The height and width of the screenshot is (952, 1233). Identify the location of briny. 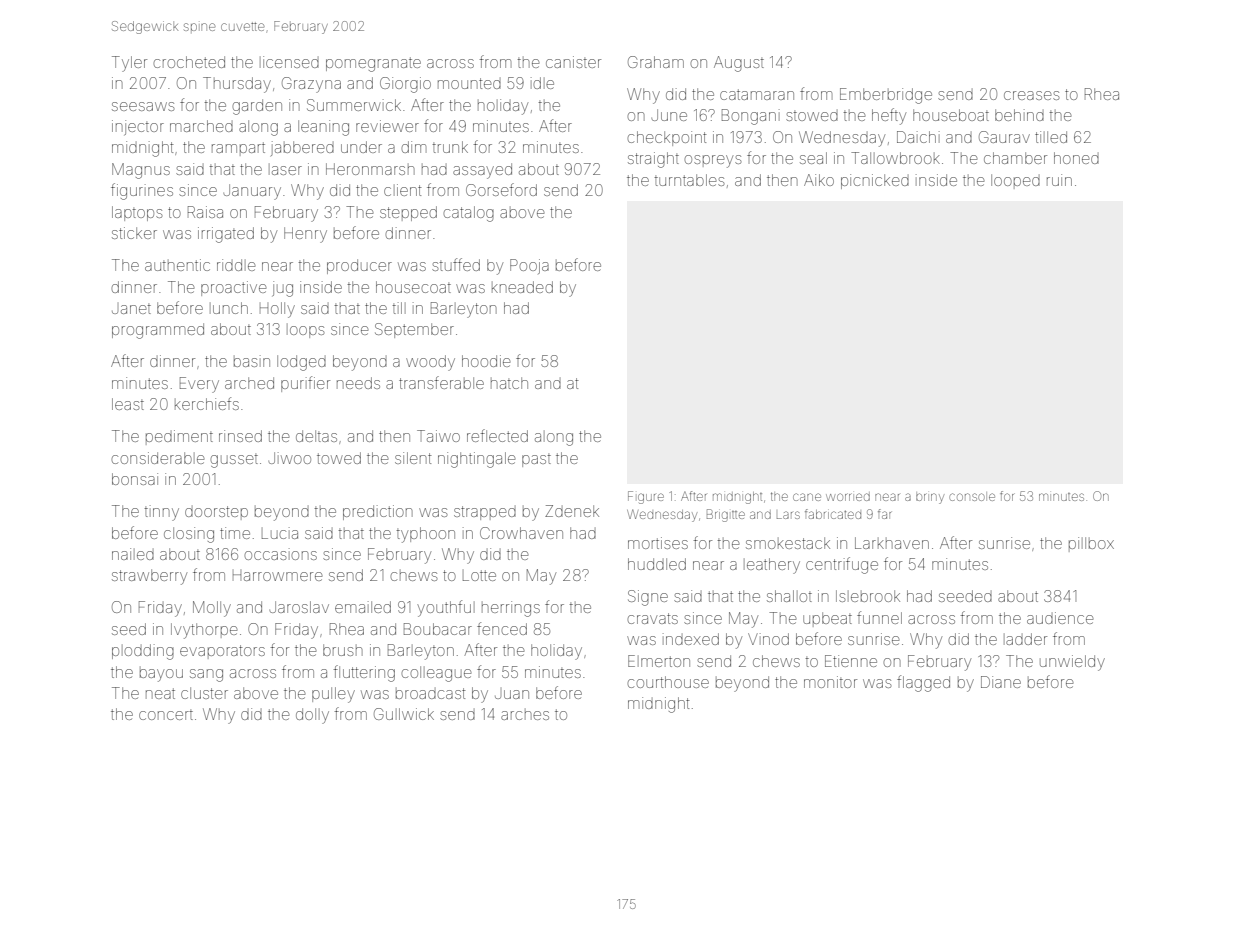
(930, 498).
